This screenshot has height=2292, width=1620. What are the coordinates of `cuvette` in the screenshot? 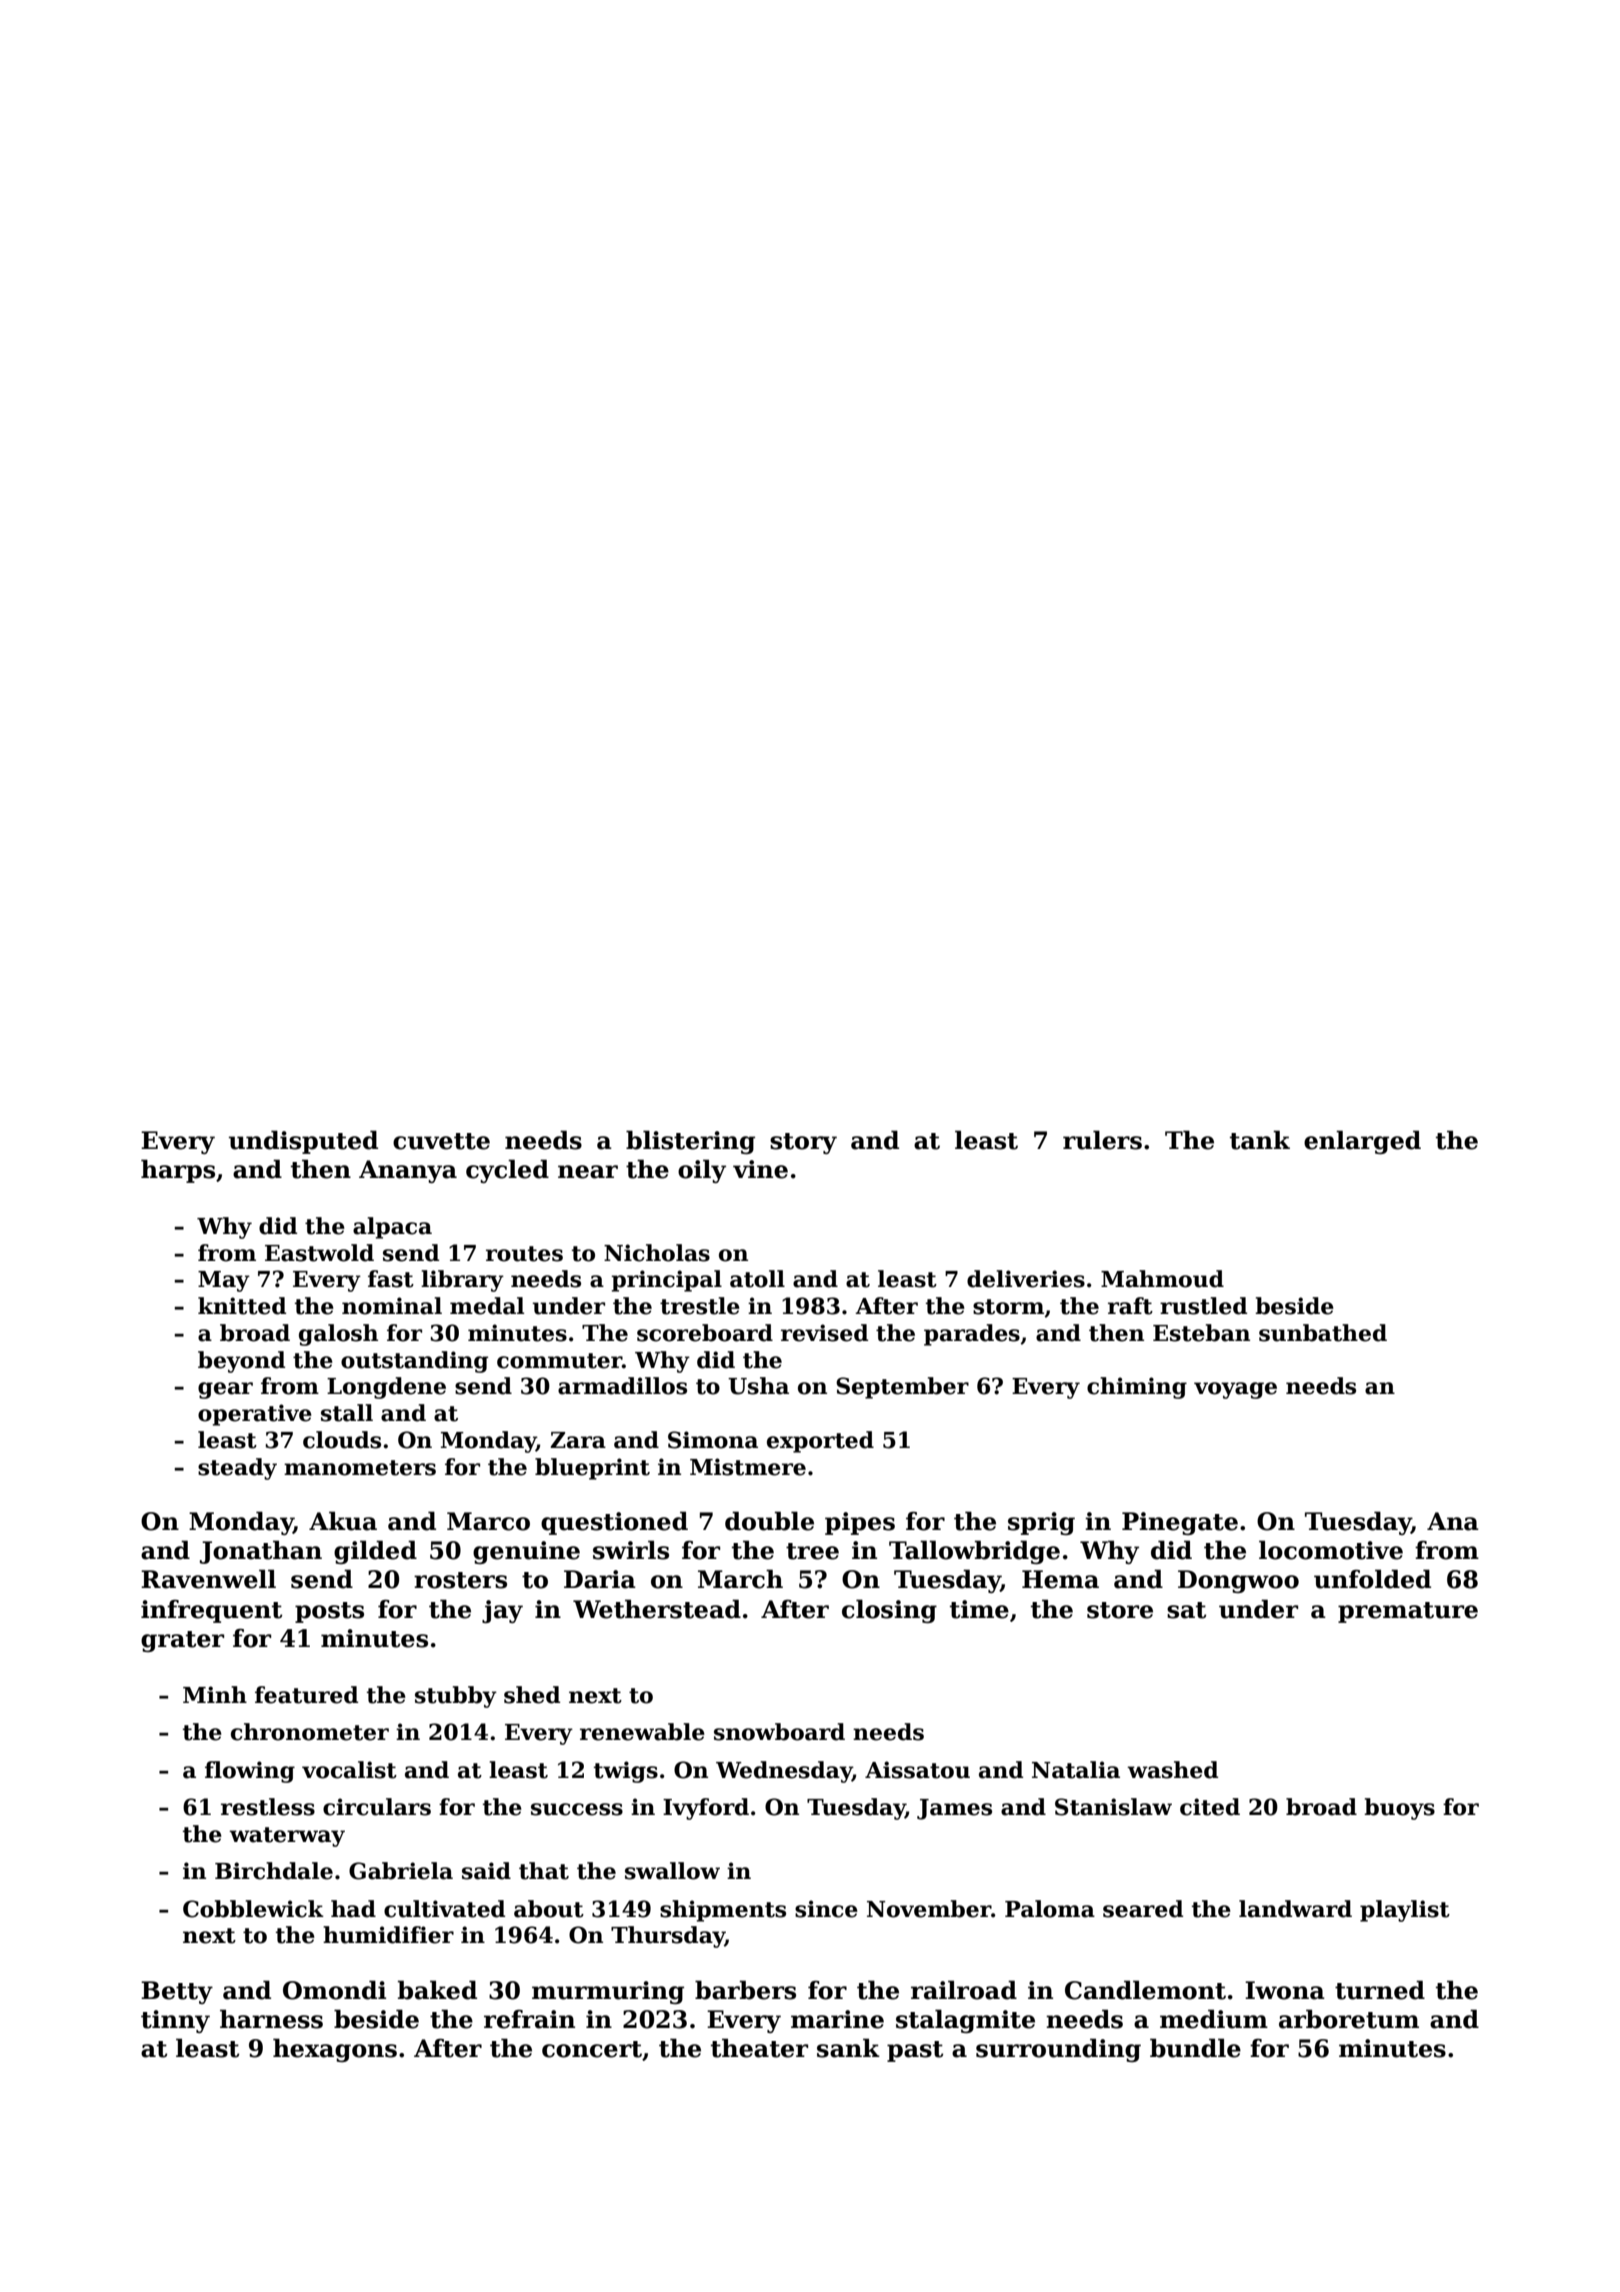 It's located at (441, 1141).
